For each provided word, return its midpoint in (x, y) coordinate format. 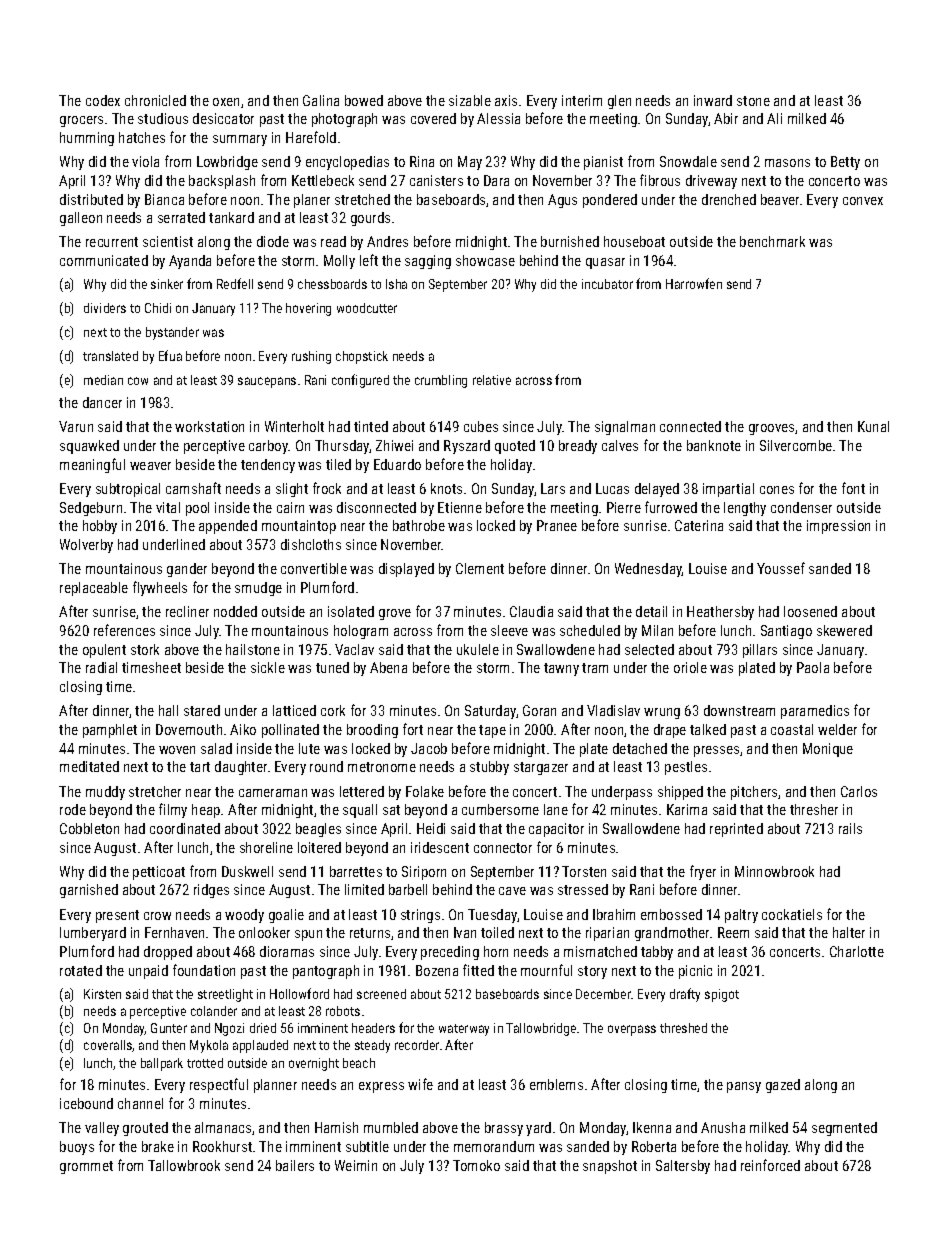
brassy (504, 1129)
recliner (187, 611)
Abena (388, 667)
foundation (204, 970)
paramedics (815, 712)
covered (433, 118)
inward (713, 100)
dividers (105, 308)
